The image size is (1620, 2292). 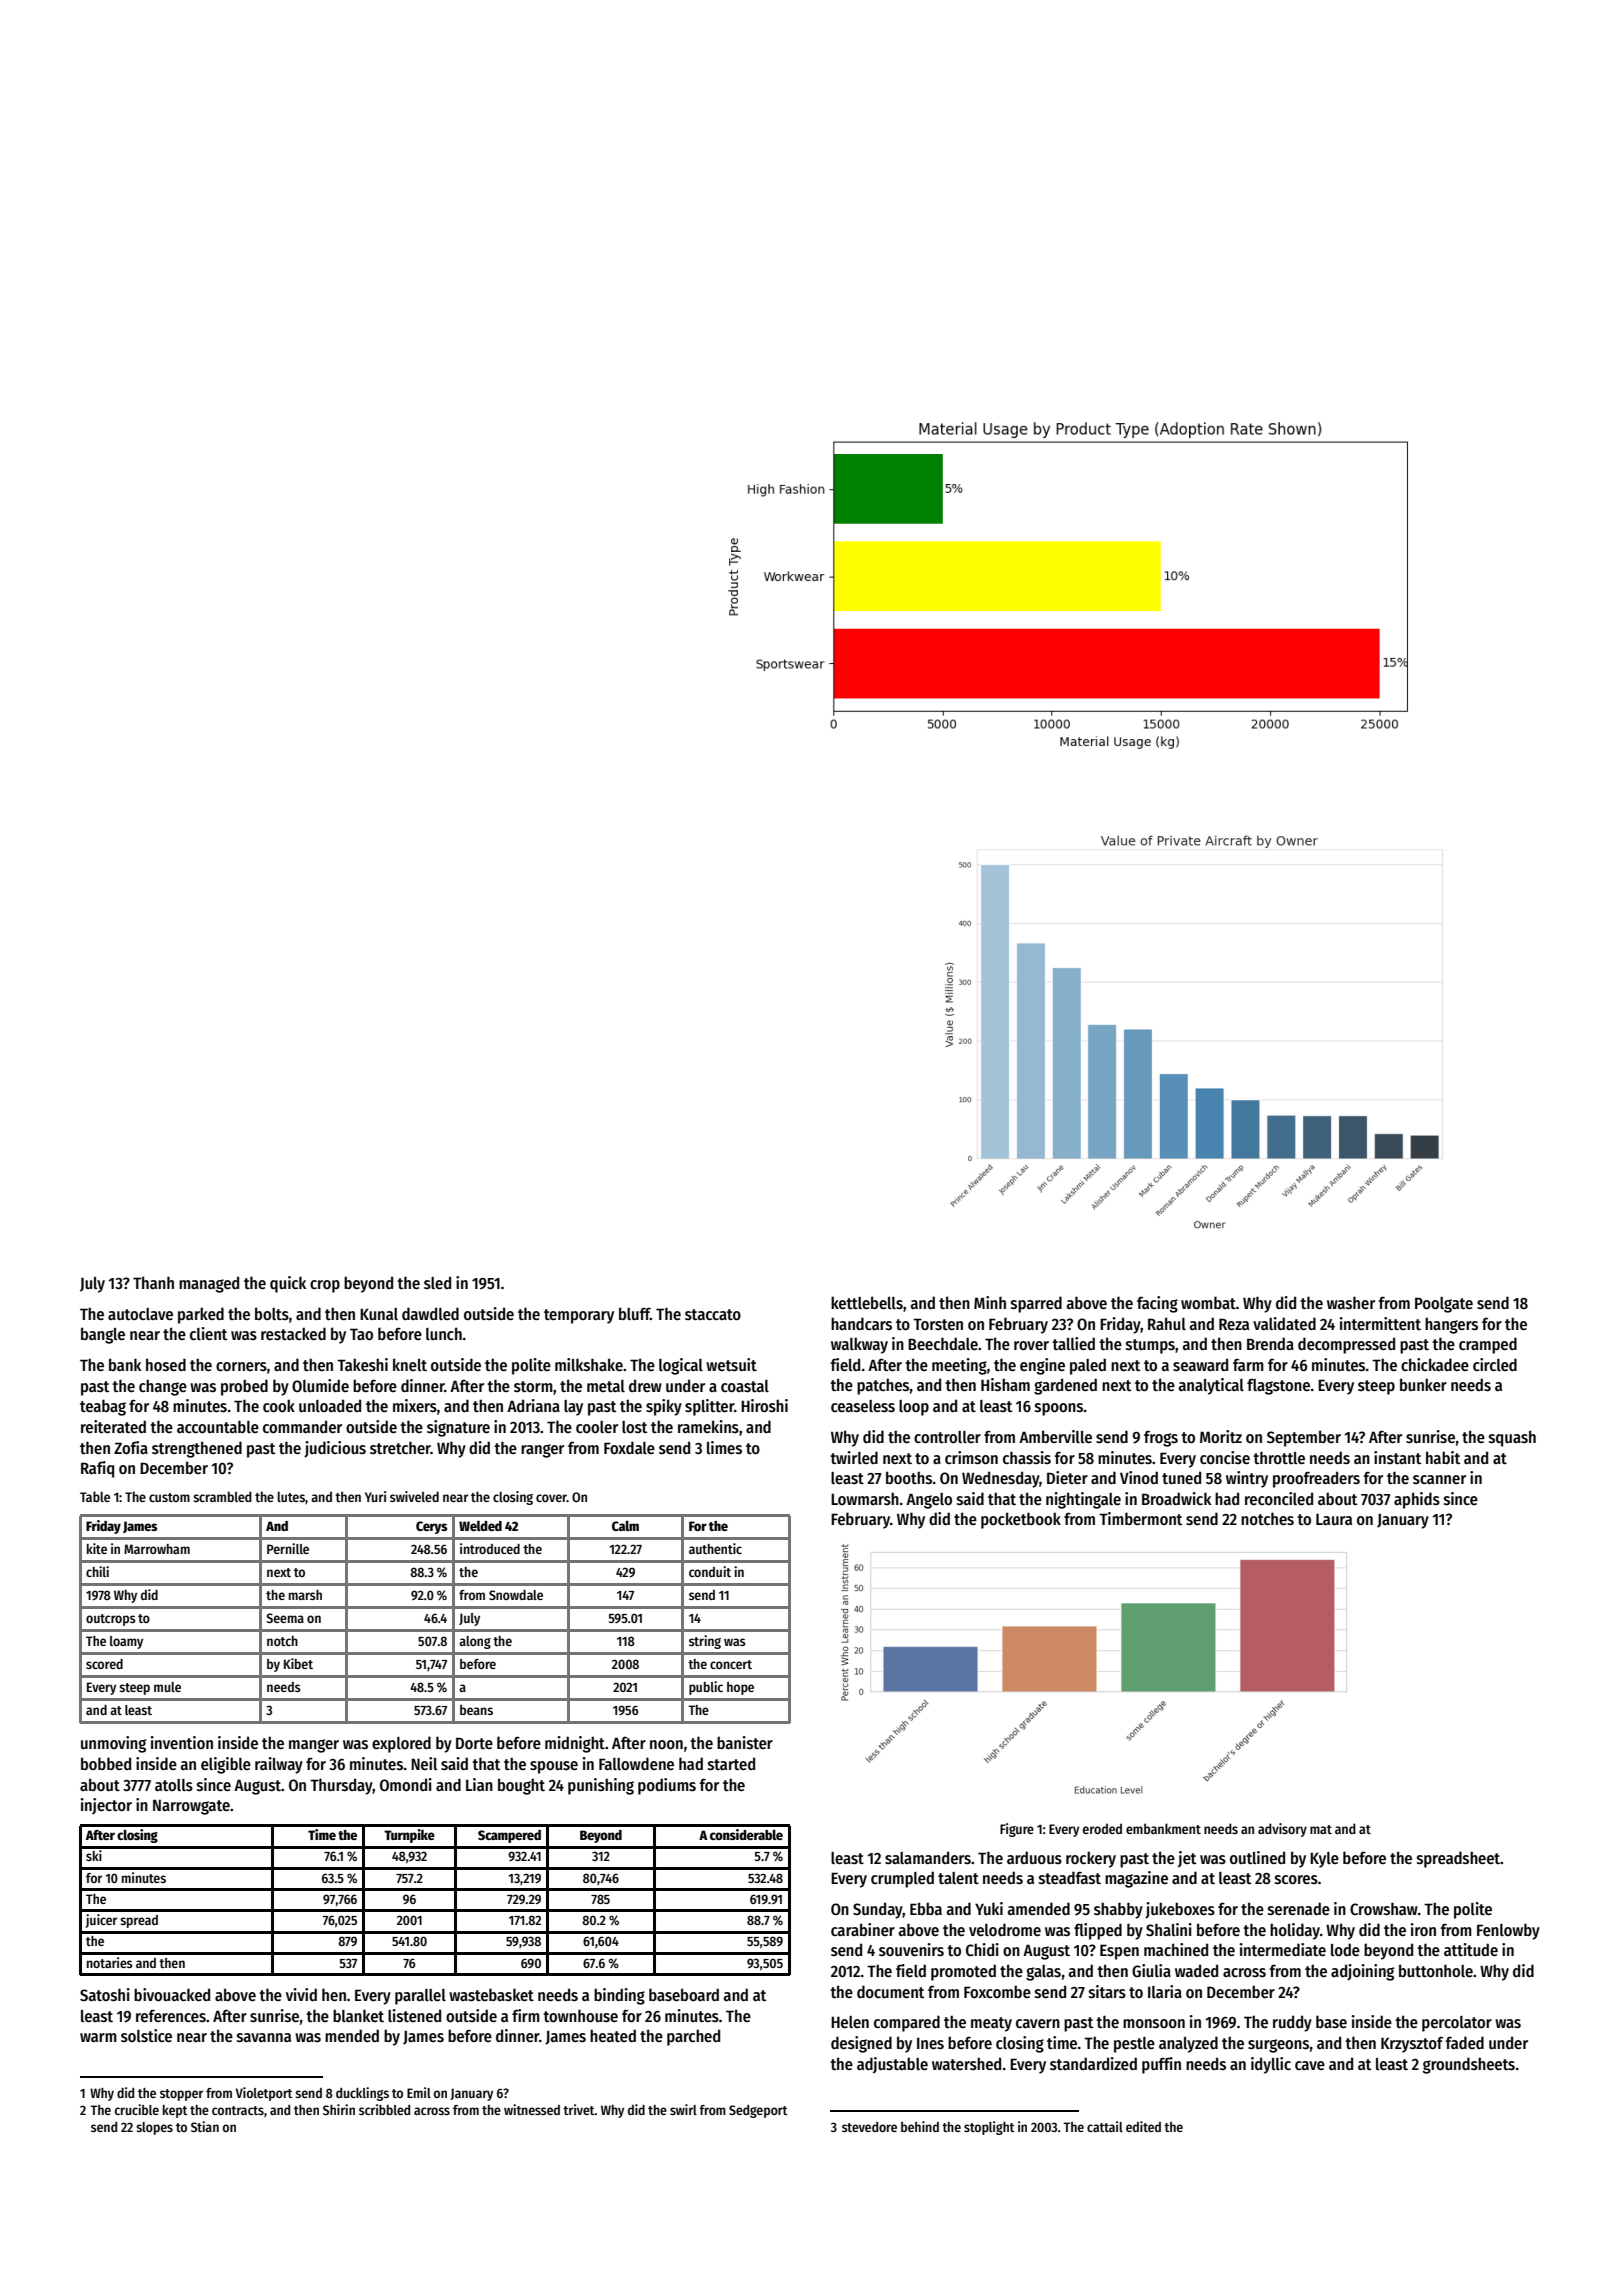 What do you see at coordinates (629, 1447) in the document?
I see `Foxdale` at bounding box center [629, 1447].
